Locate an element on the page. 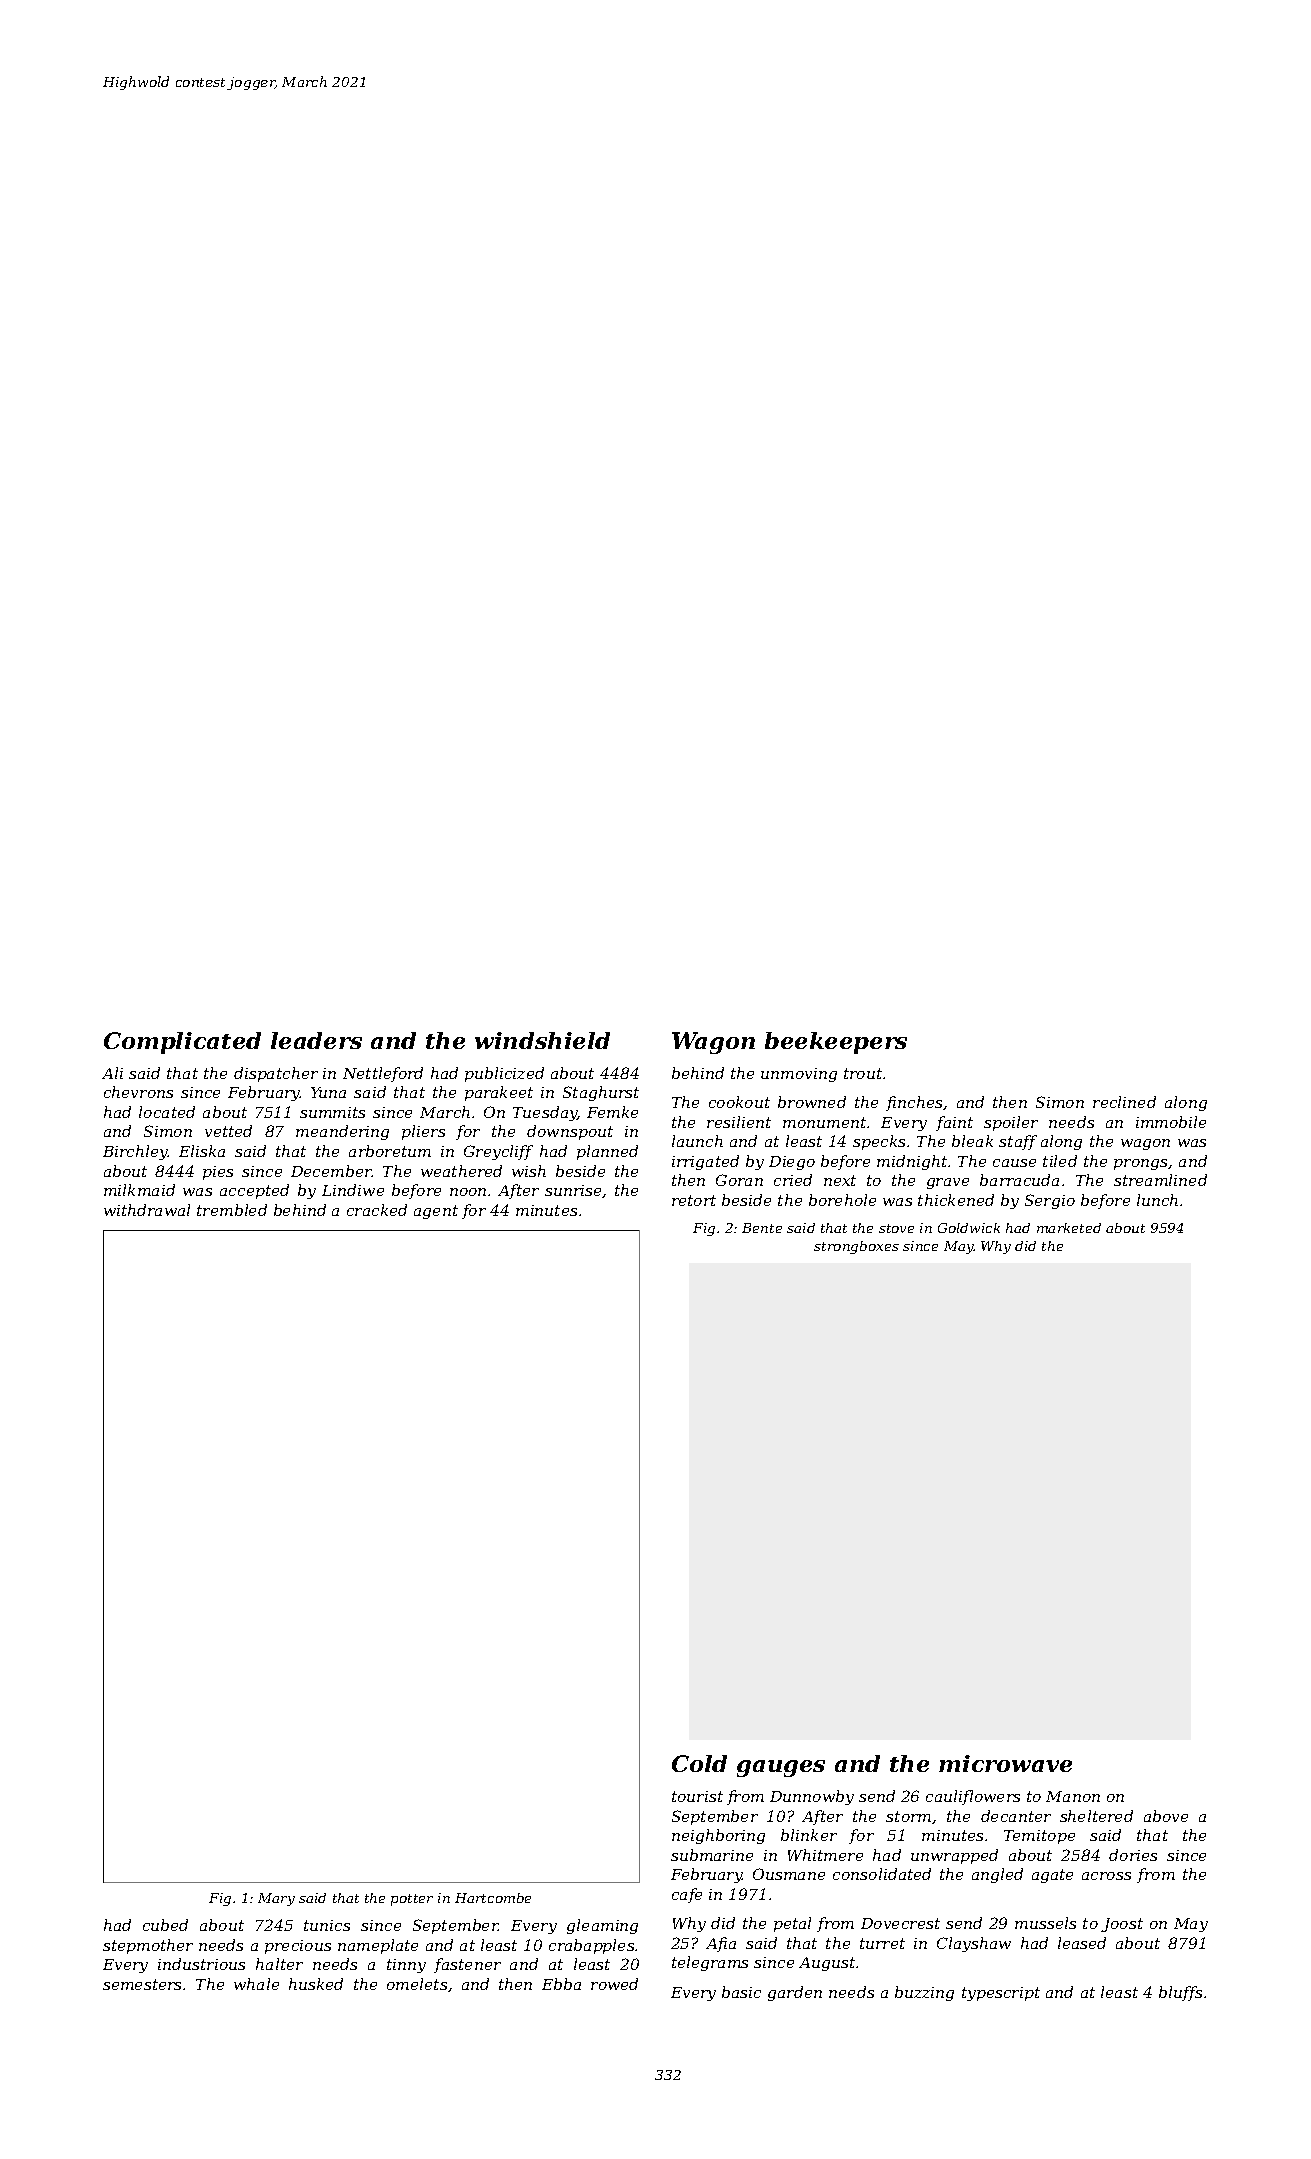 The width and height of the image is (1311, 2159). cubed is located at coordinates (165, 1925).
